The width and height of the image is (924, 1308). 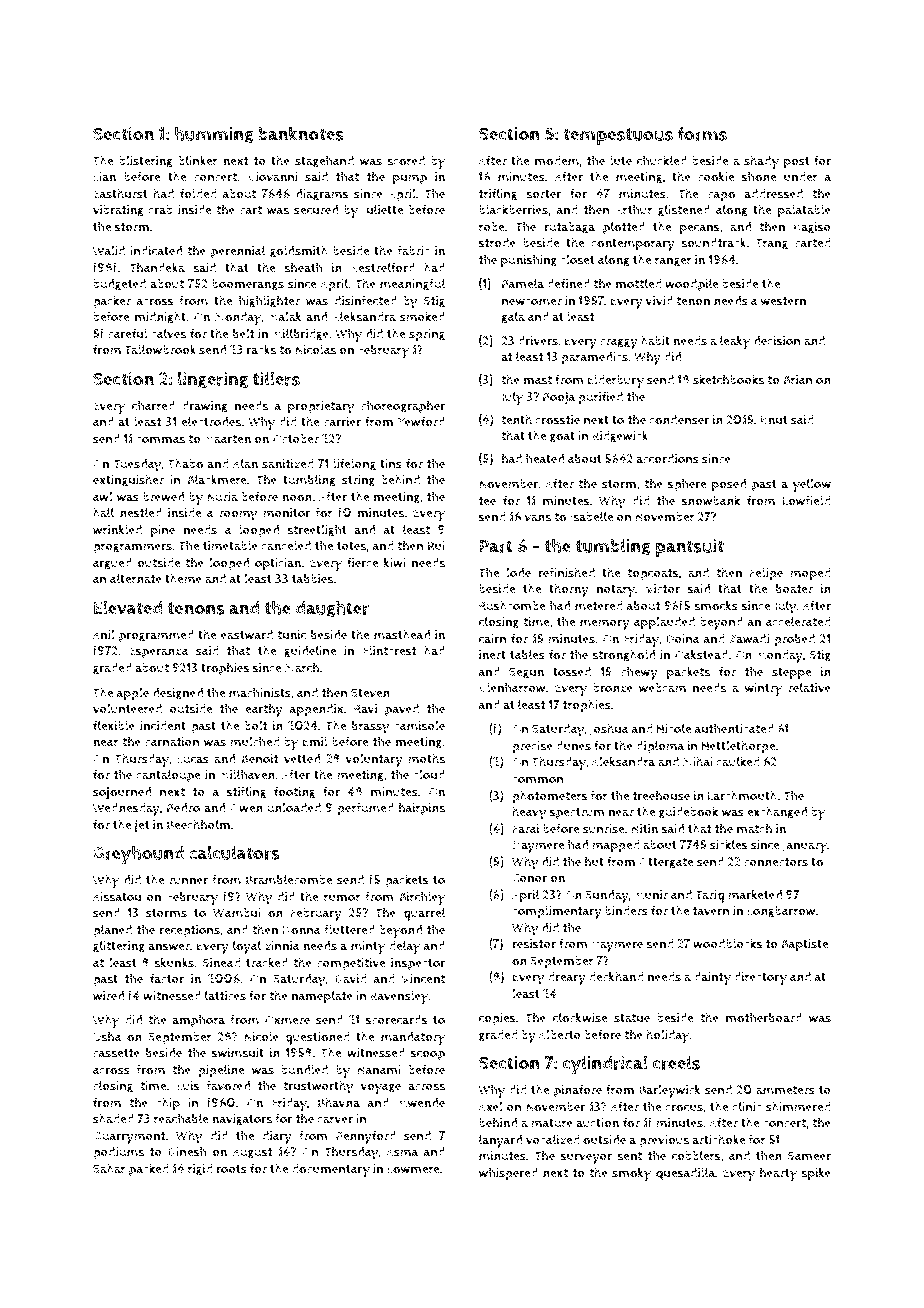 I want to click on whispered, so click(x=508, y=1174).
